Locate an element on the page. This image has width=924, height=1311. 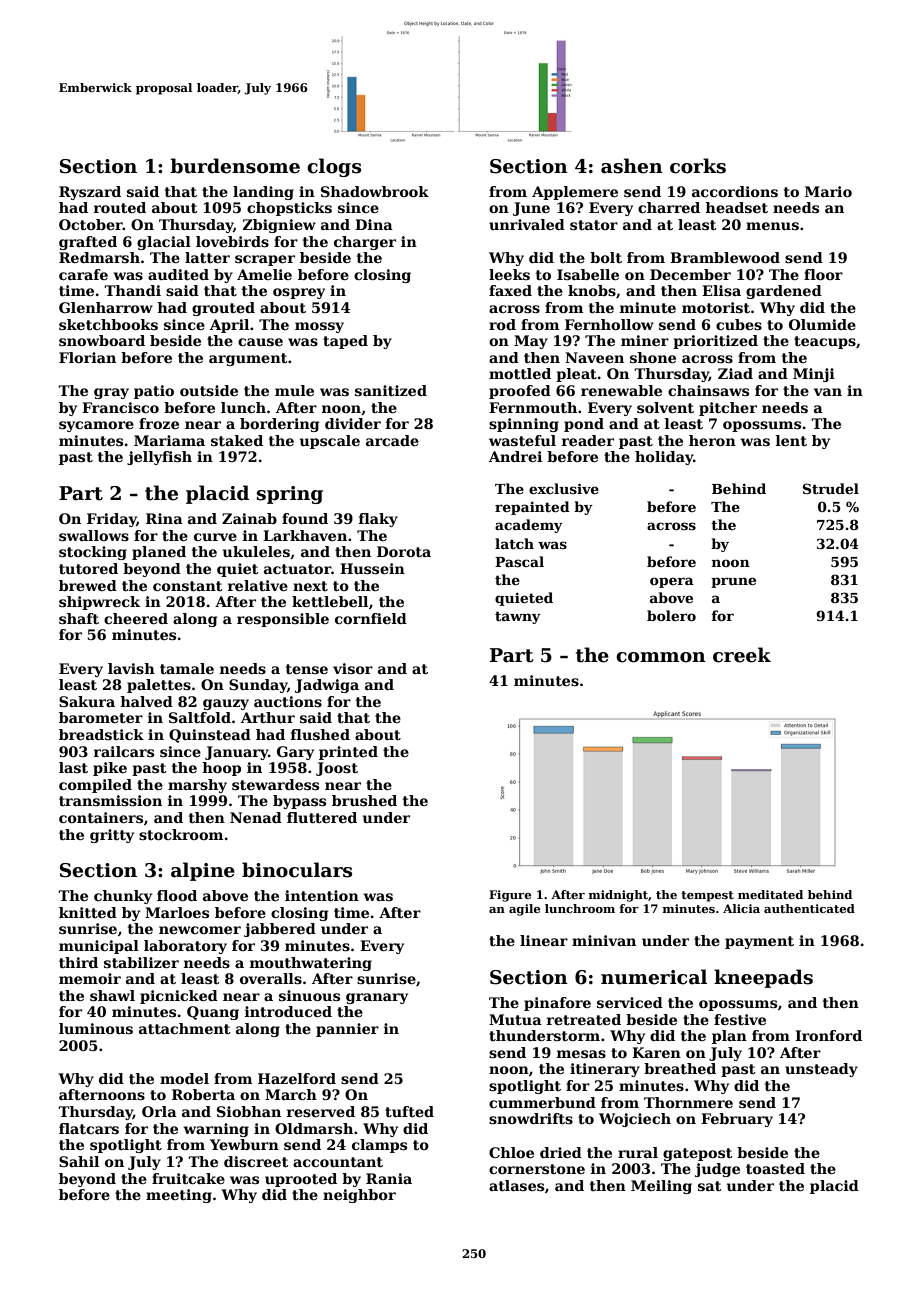
clogs is located at coordinates (334, 167).
